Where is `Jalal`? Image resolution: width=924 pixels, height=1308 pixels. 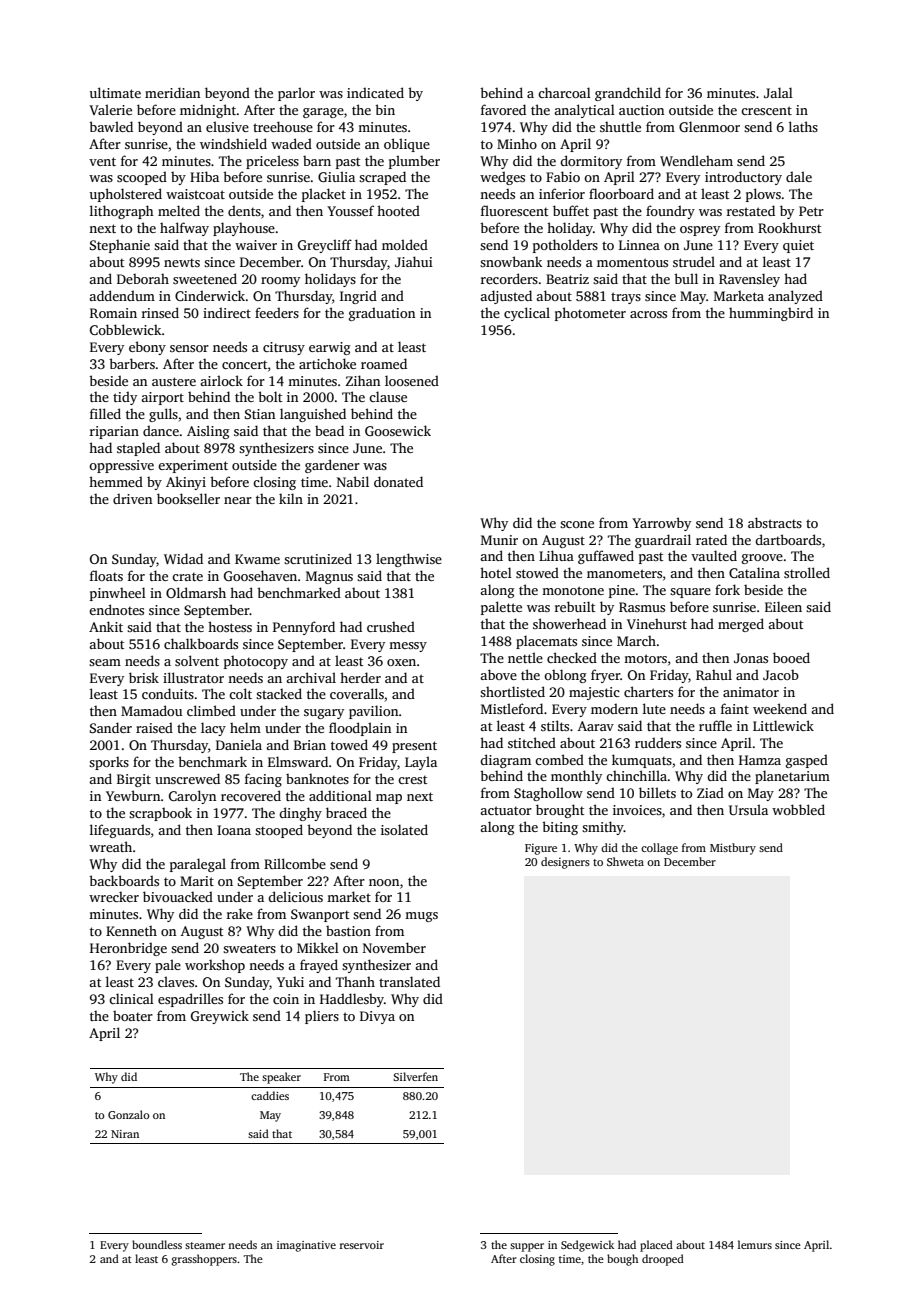 Jalal is located at coordinates (778, 92).
